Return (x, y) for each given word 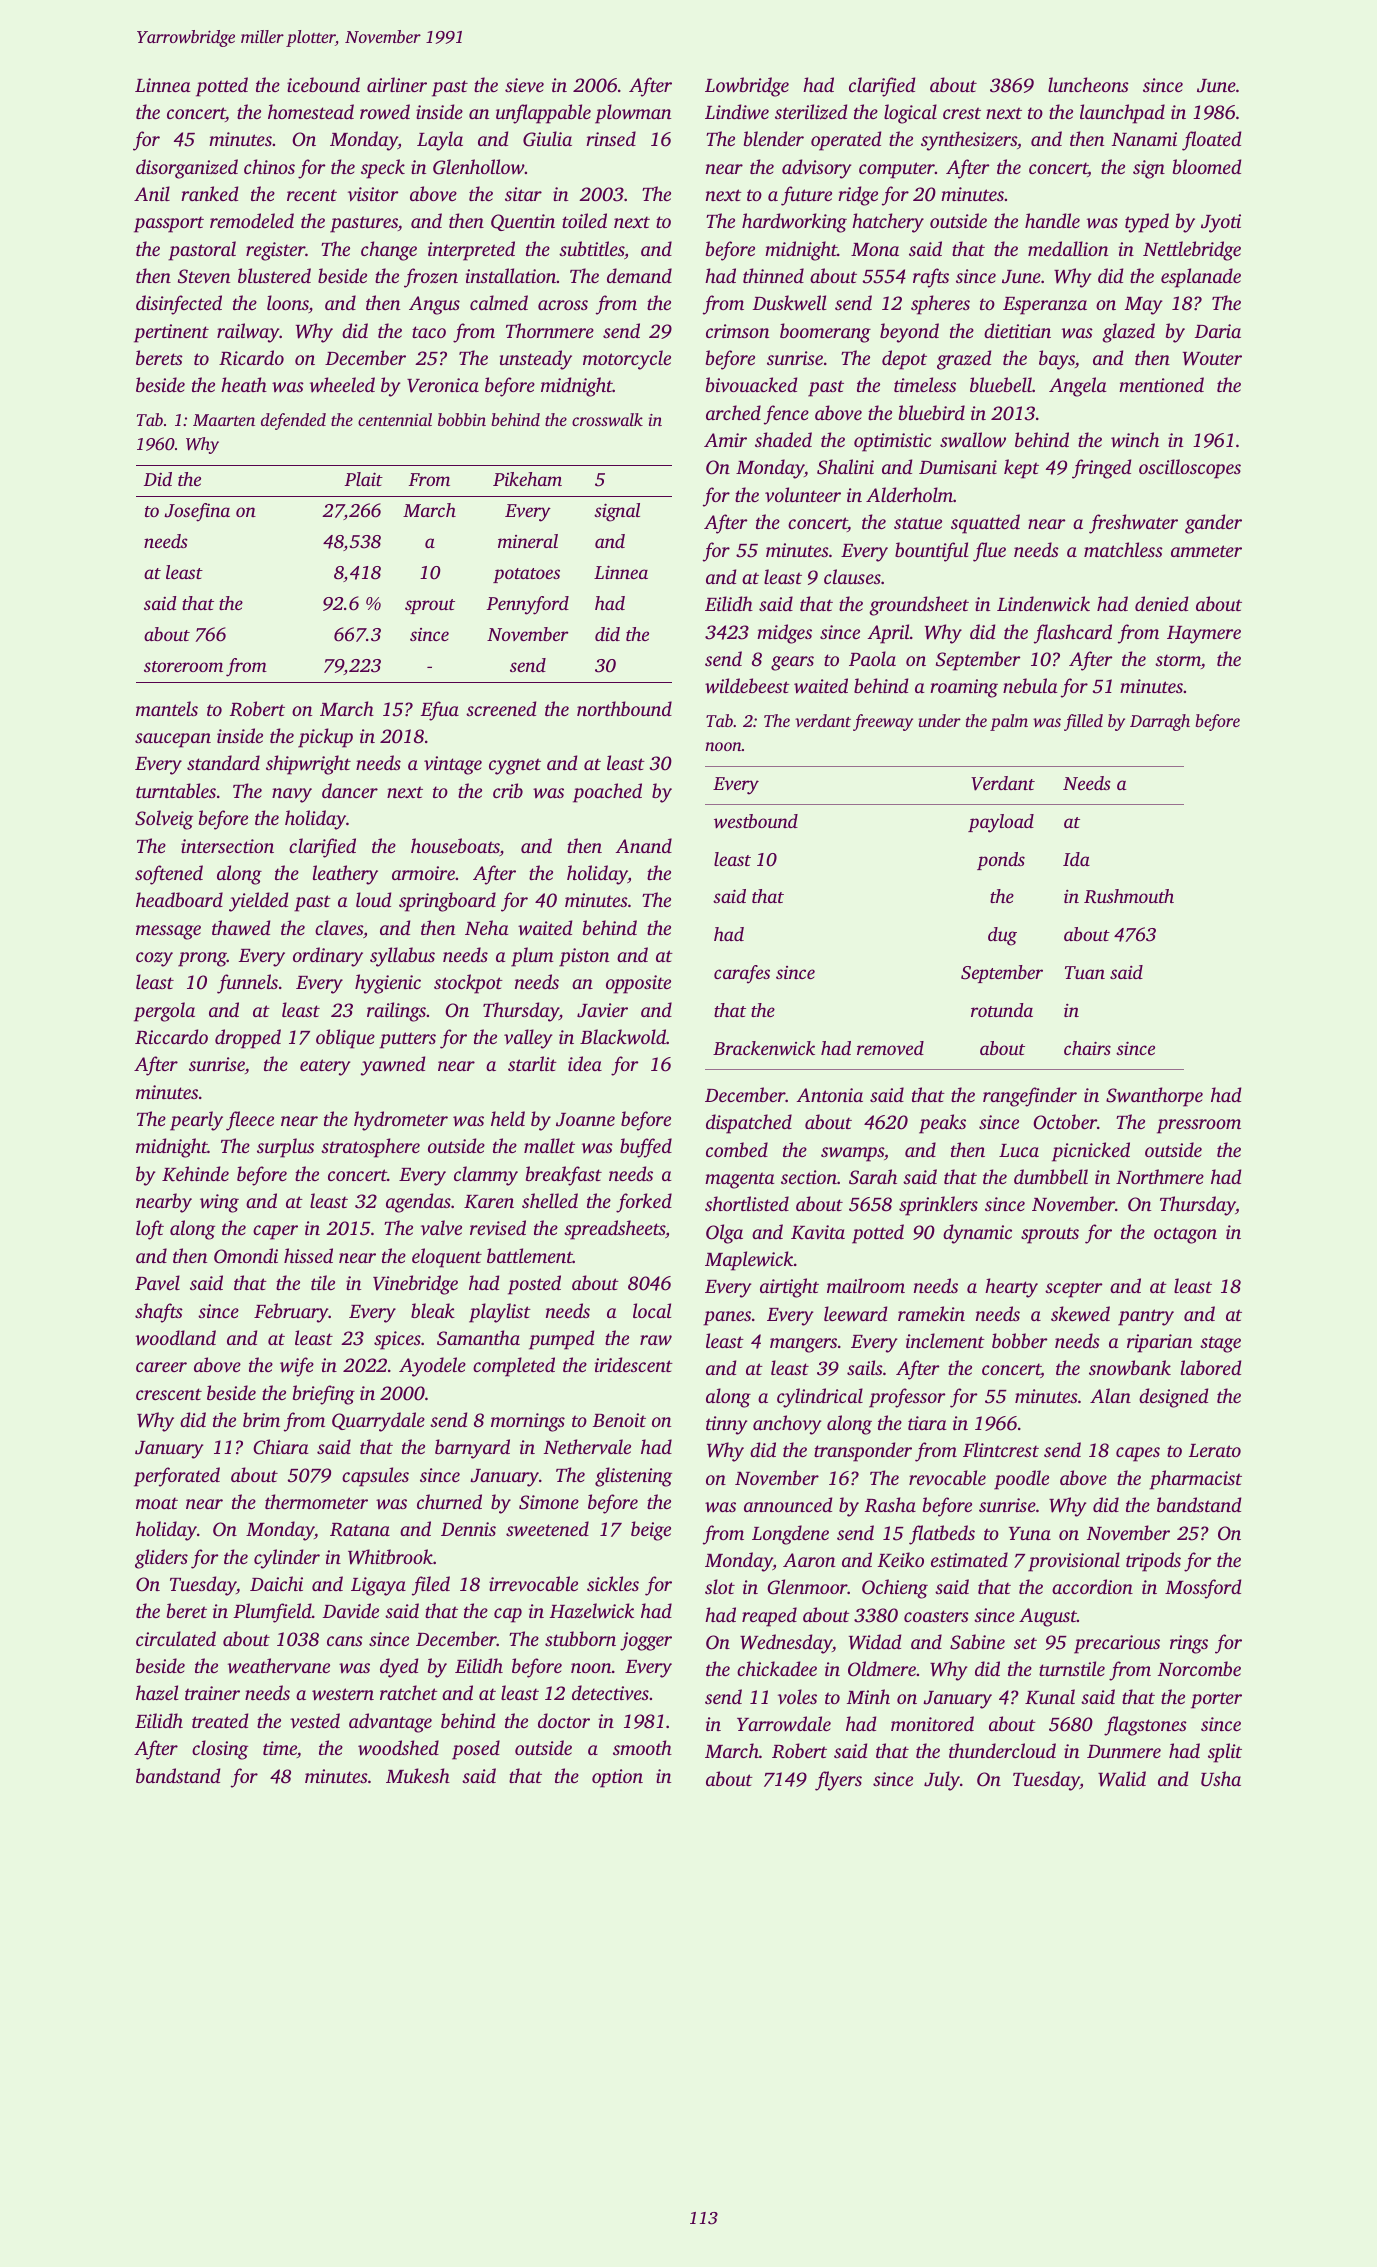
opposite (638, 984)
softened (169, 875)
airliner (397, 84)
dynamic (977, 1234)
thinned (773, 275)
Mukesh (418, 1775)
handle (1052, 220)
